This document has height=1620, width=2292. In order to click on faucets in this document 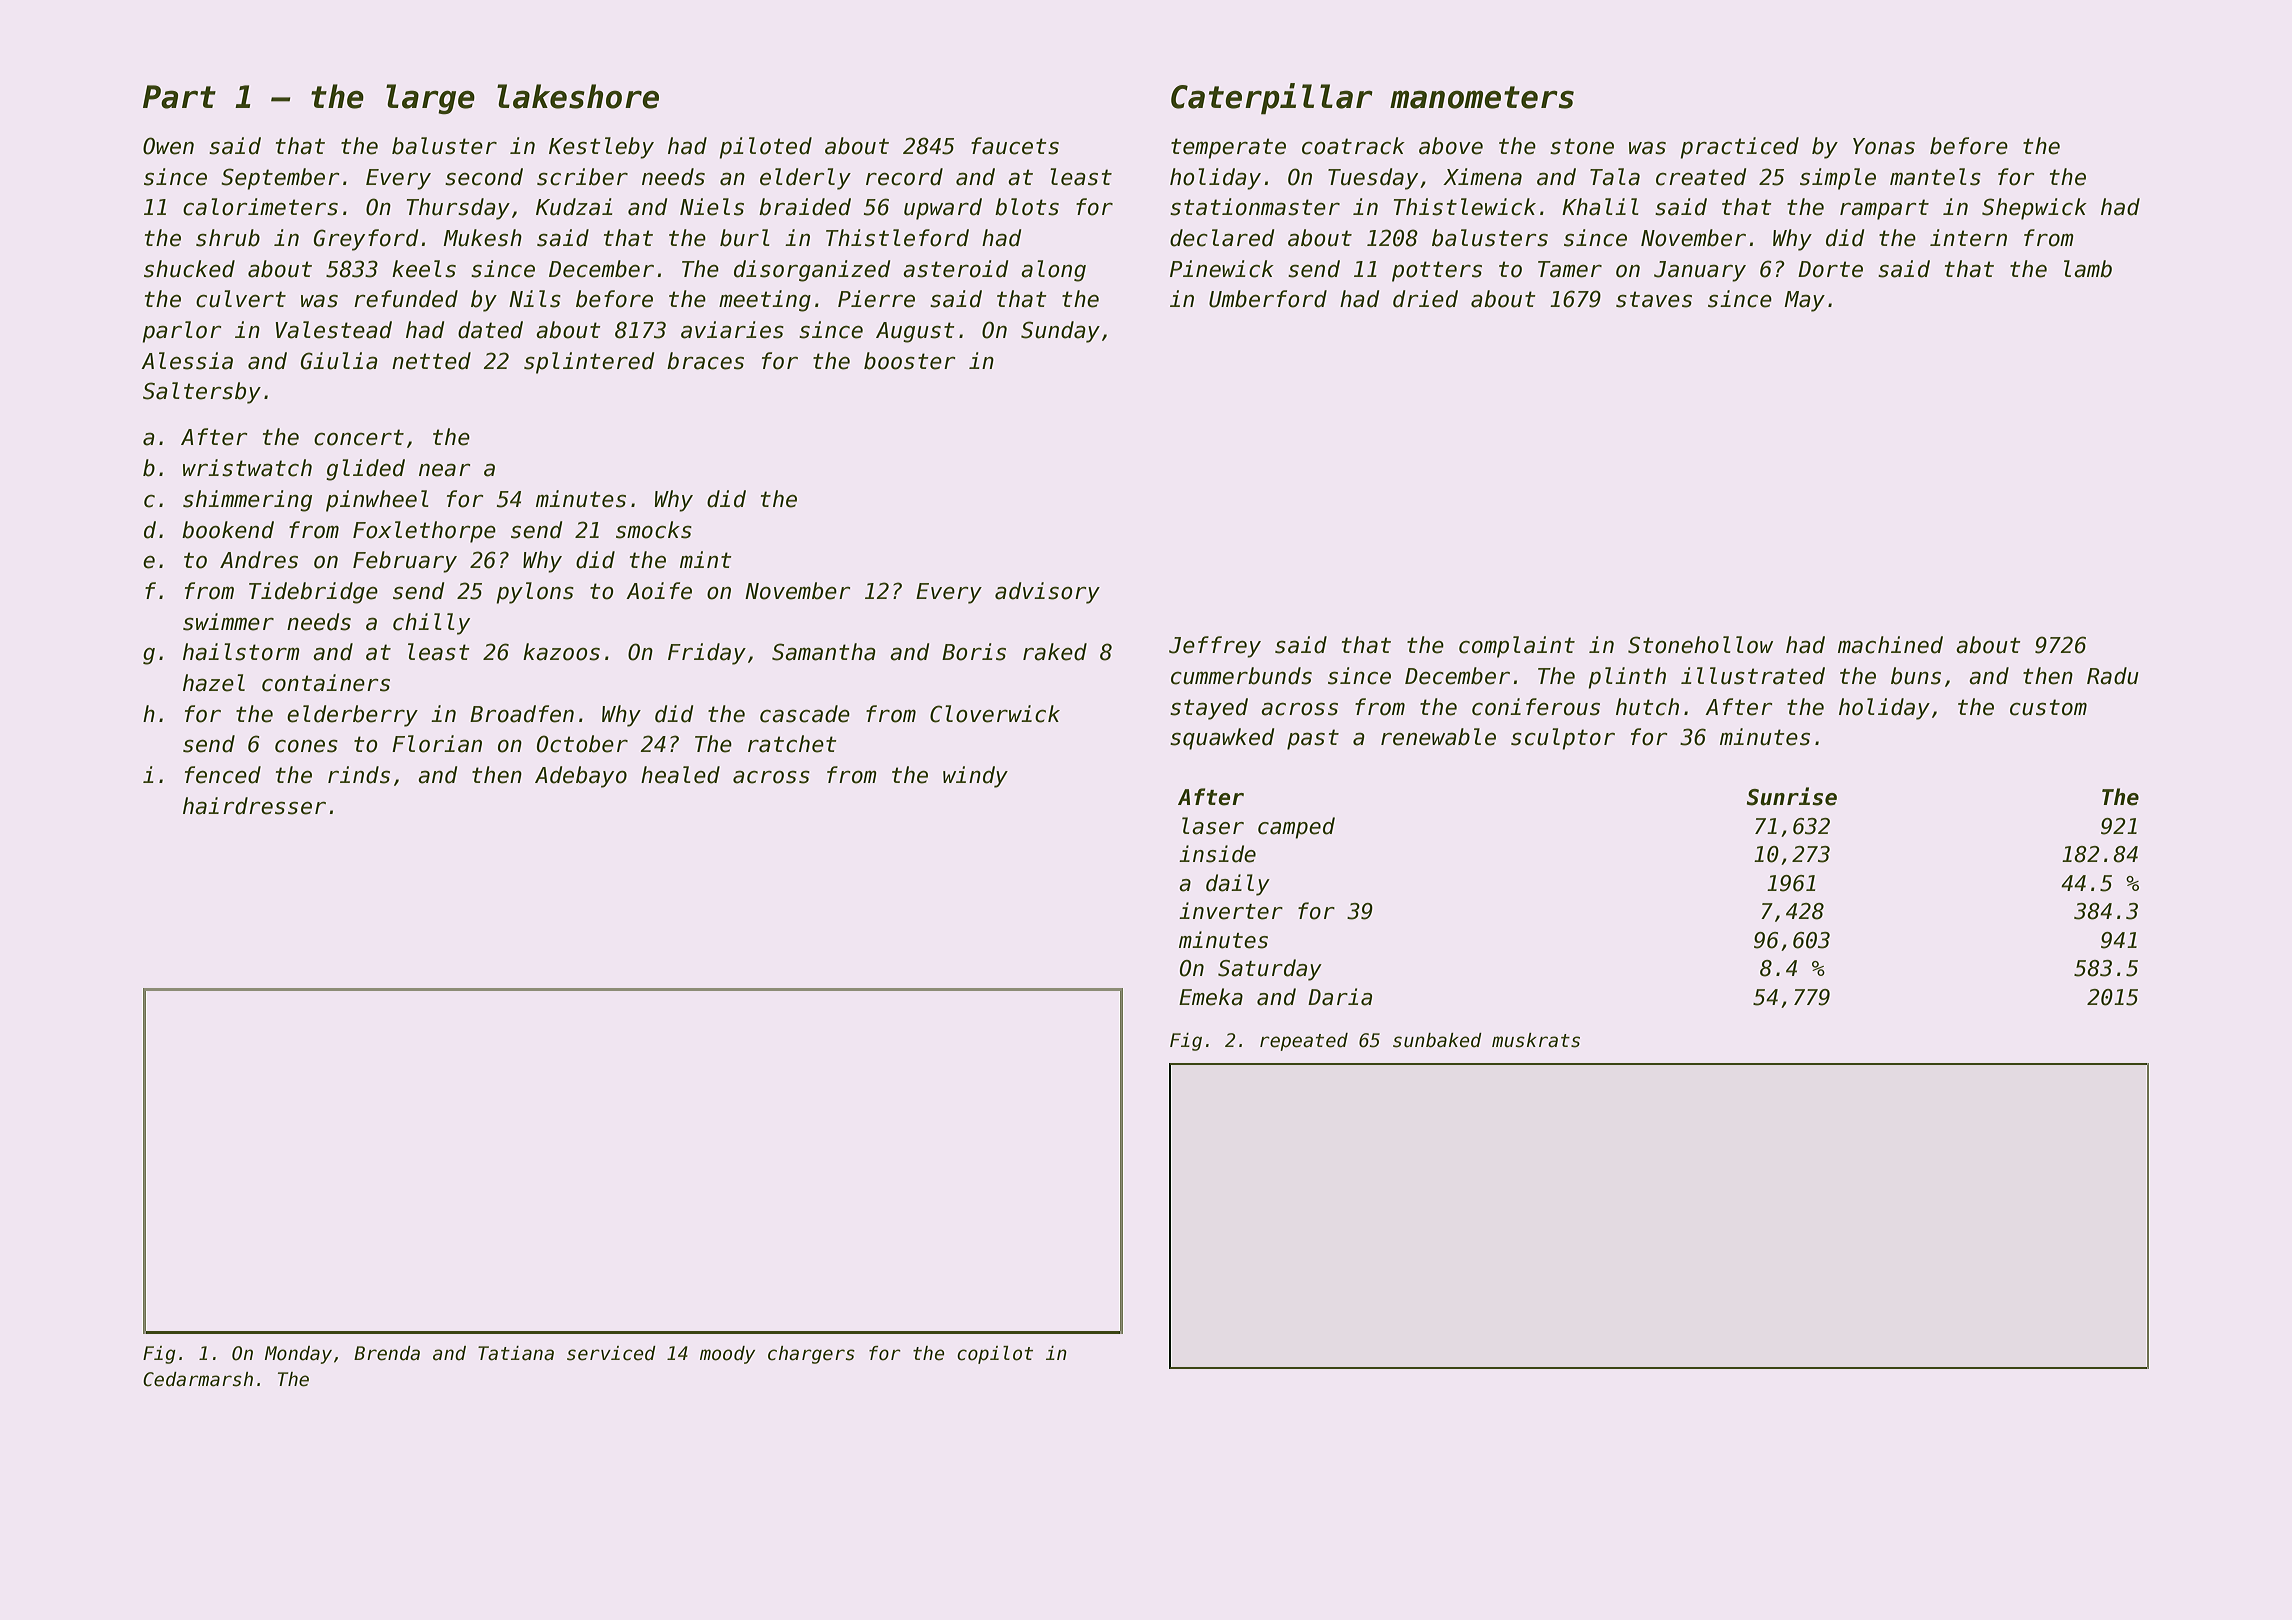, I will do `click(1015, 146)`.
